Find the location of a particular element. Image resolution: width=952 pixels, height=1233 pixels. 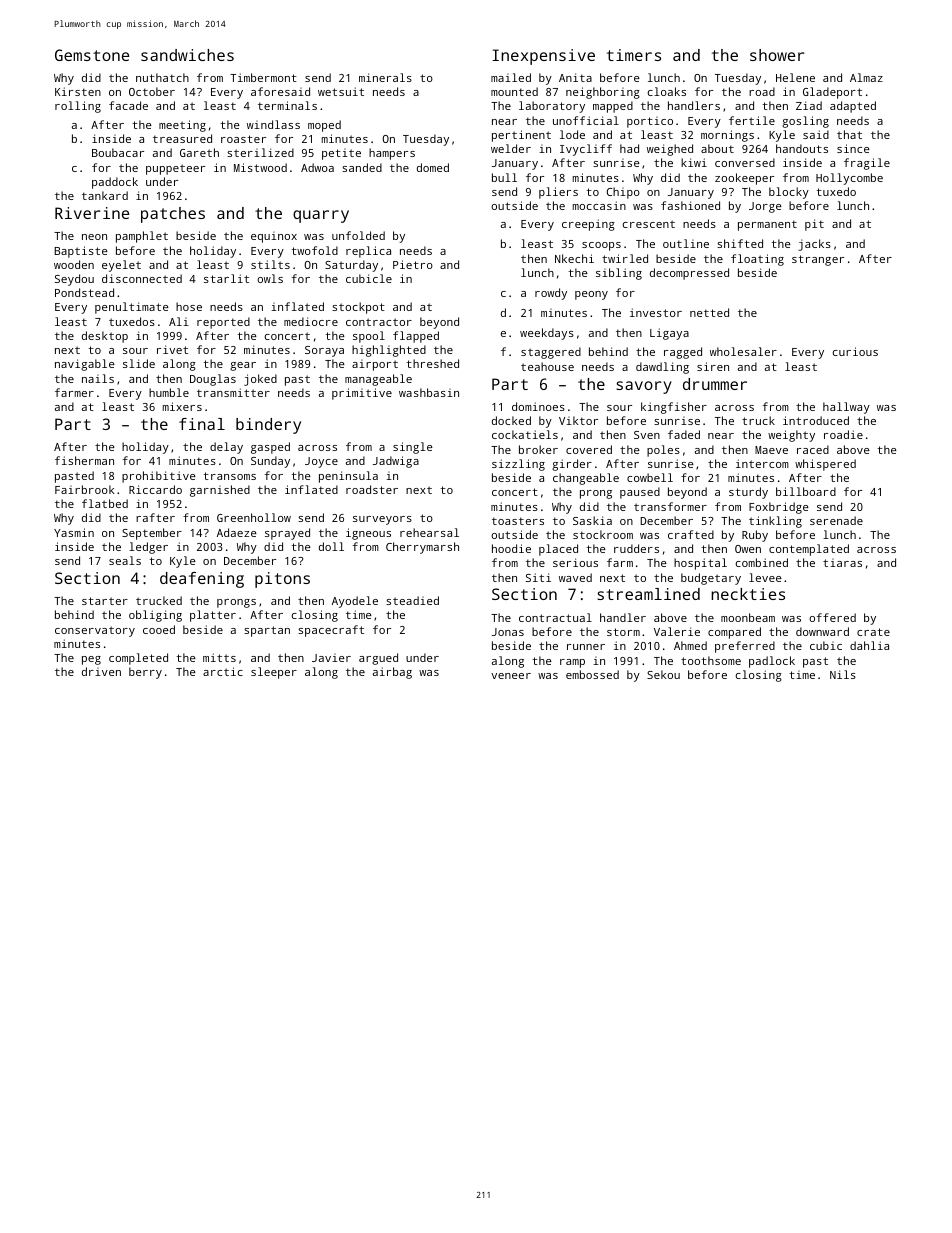

Inexpensive is located at coordinates (544, 57).
